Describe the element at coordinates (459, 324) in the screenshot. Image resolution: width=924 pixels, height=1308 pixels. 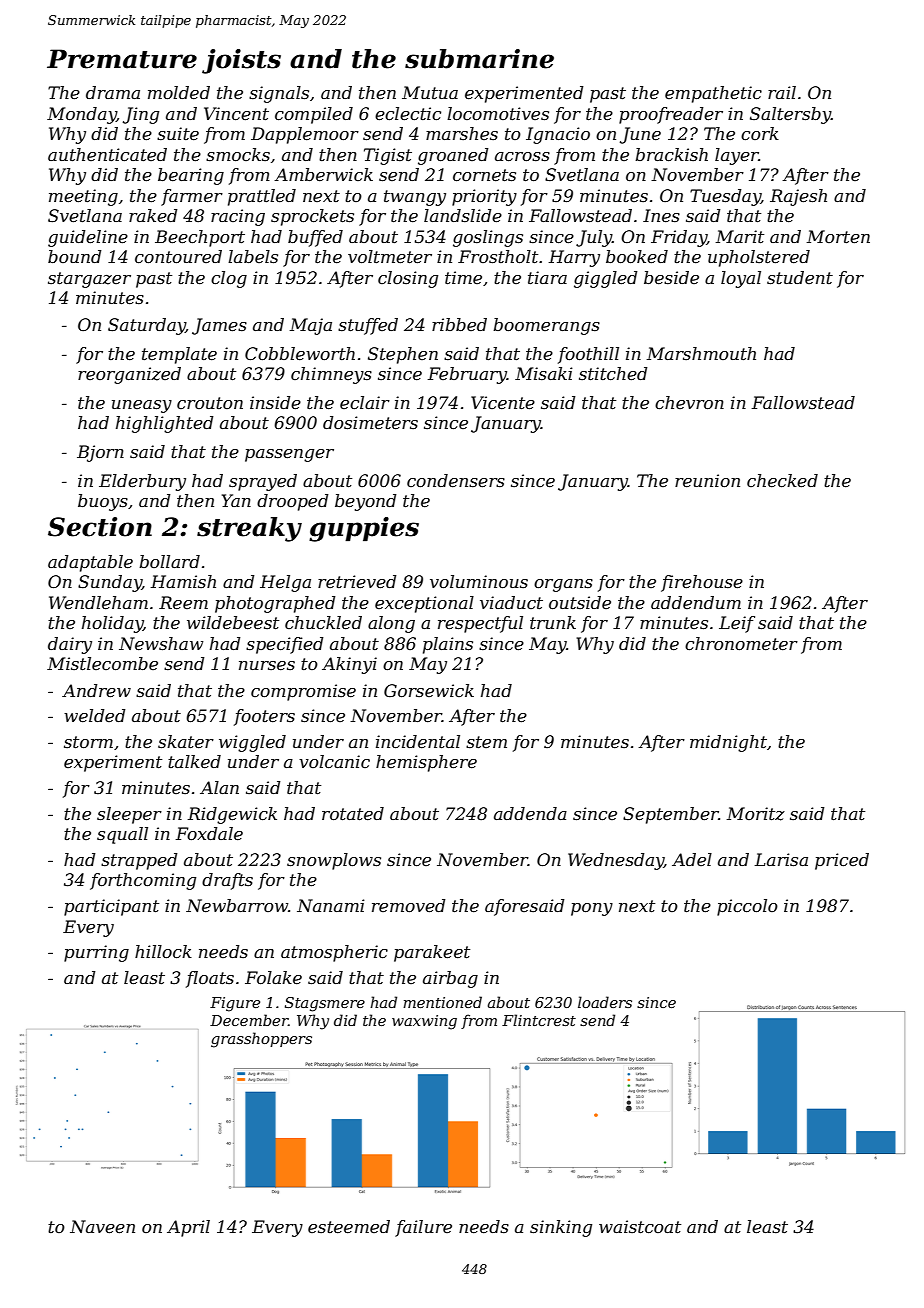
I see `ribbed` at that location.
